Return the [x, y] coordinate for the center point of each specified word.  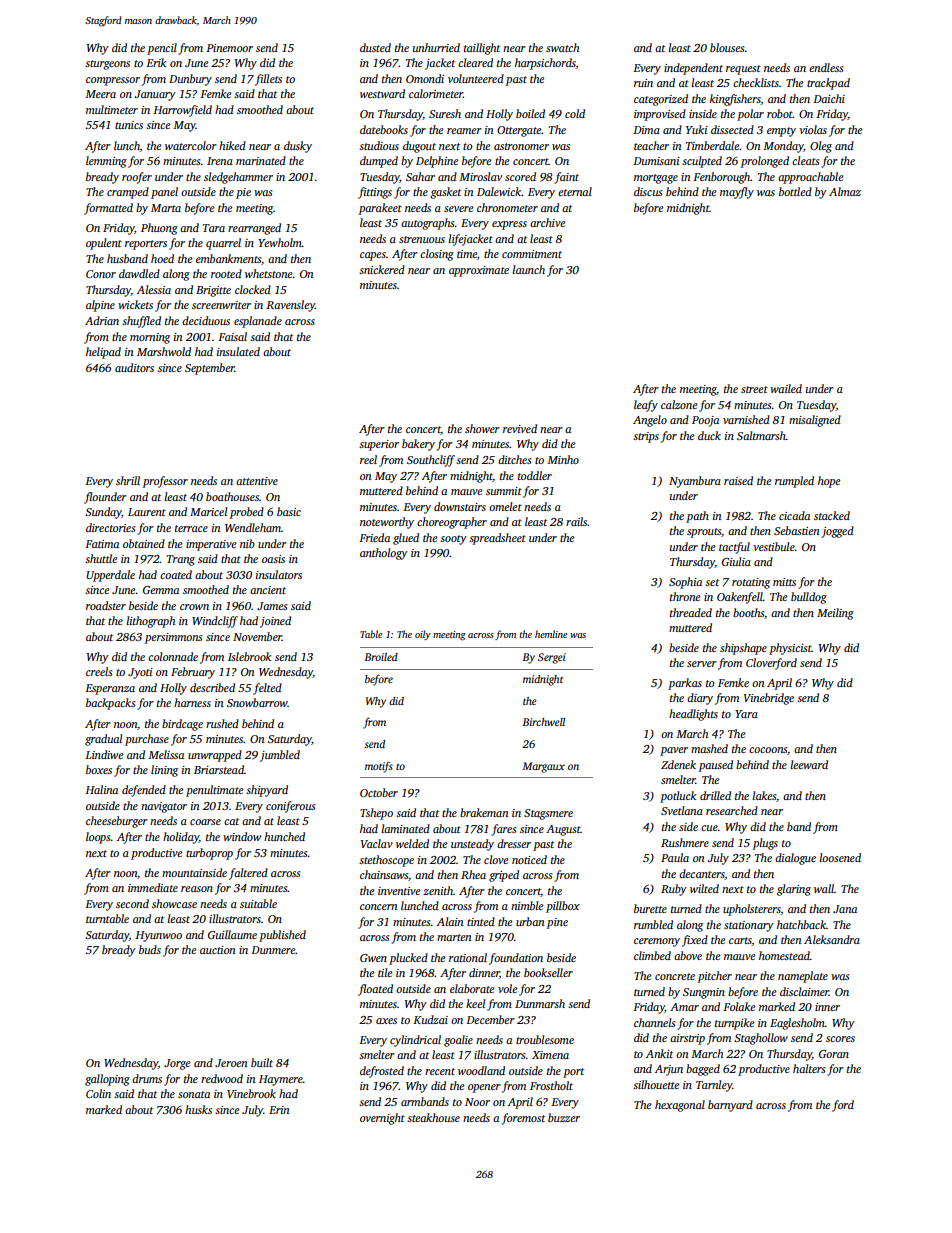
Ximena [550, 1055]
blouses [727, 47]
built [262, 1062]
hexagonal [680, 1106]
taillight [482, 49]
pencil [162, 49]
